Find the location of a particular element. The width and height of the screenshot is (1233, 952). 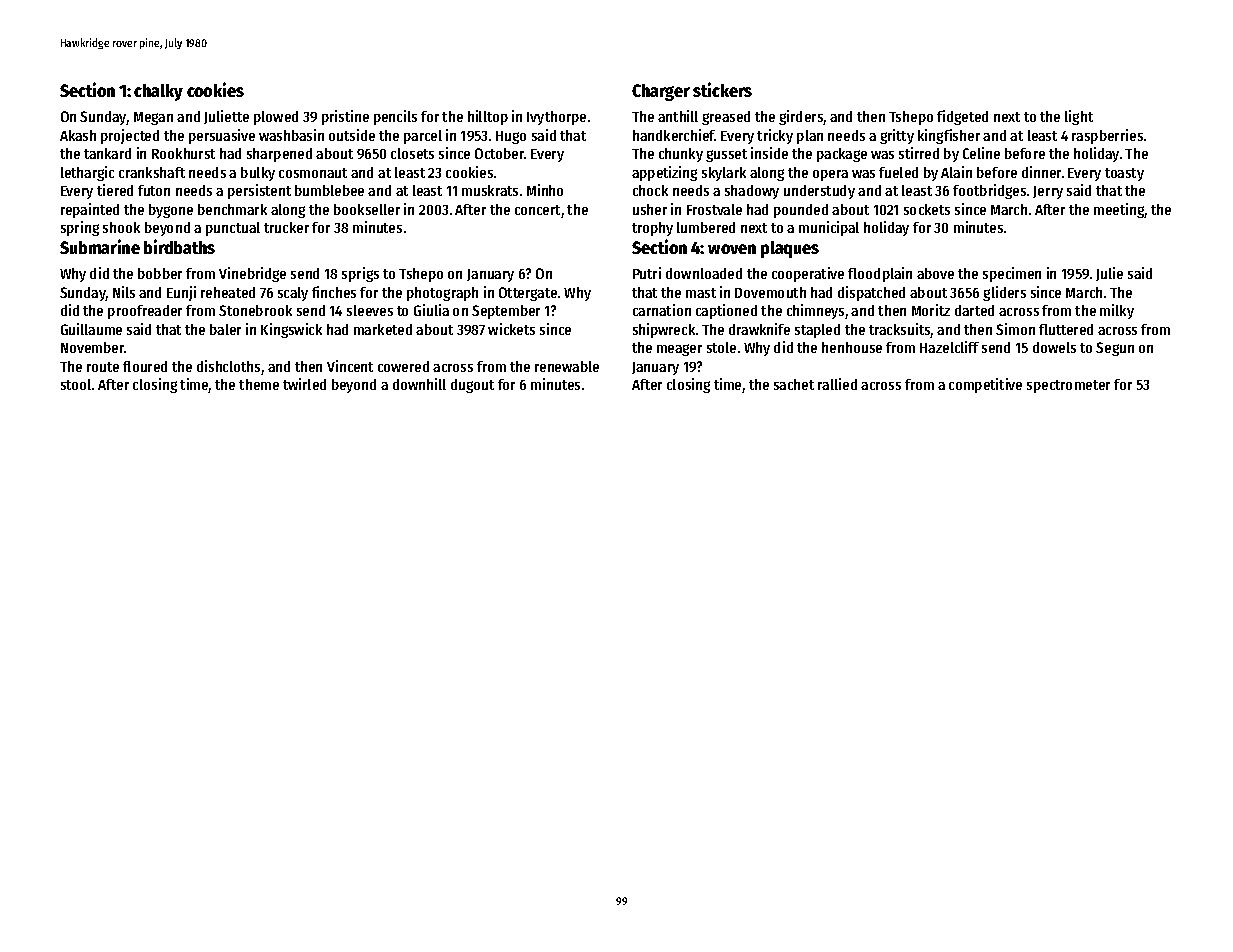

skylark is located at coordinates (724, 174).
